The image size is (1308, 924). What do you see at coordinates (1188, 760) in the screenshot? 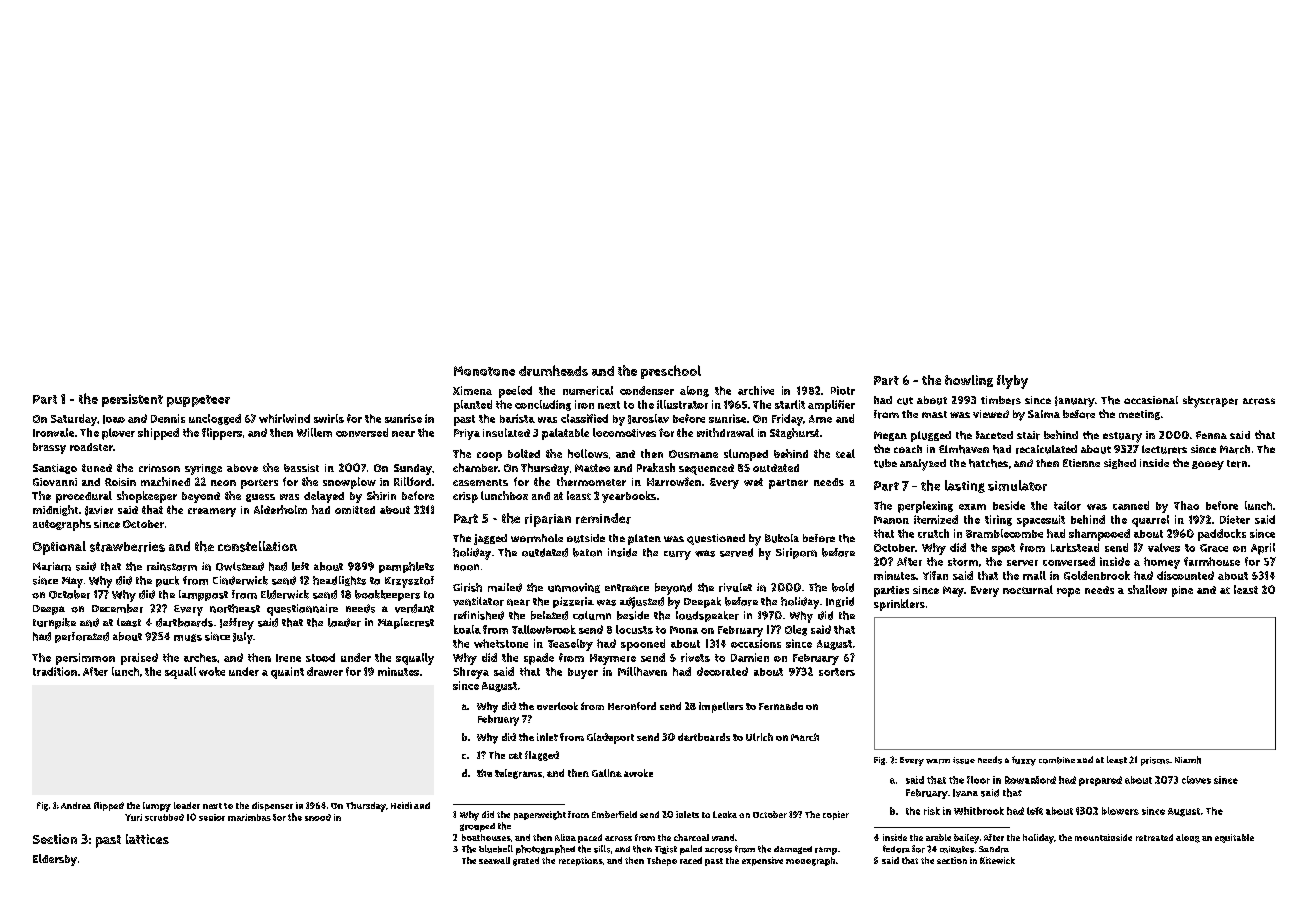
I see `Niamh` at bounding box center [1188, 760].
